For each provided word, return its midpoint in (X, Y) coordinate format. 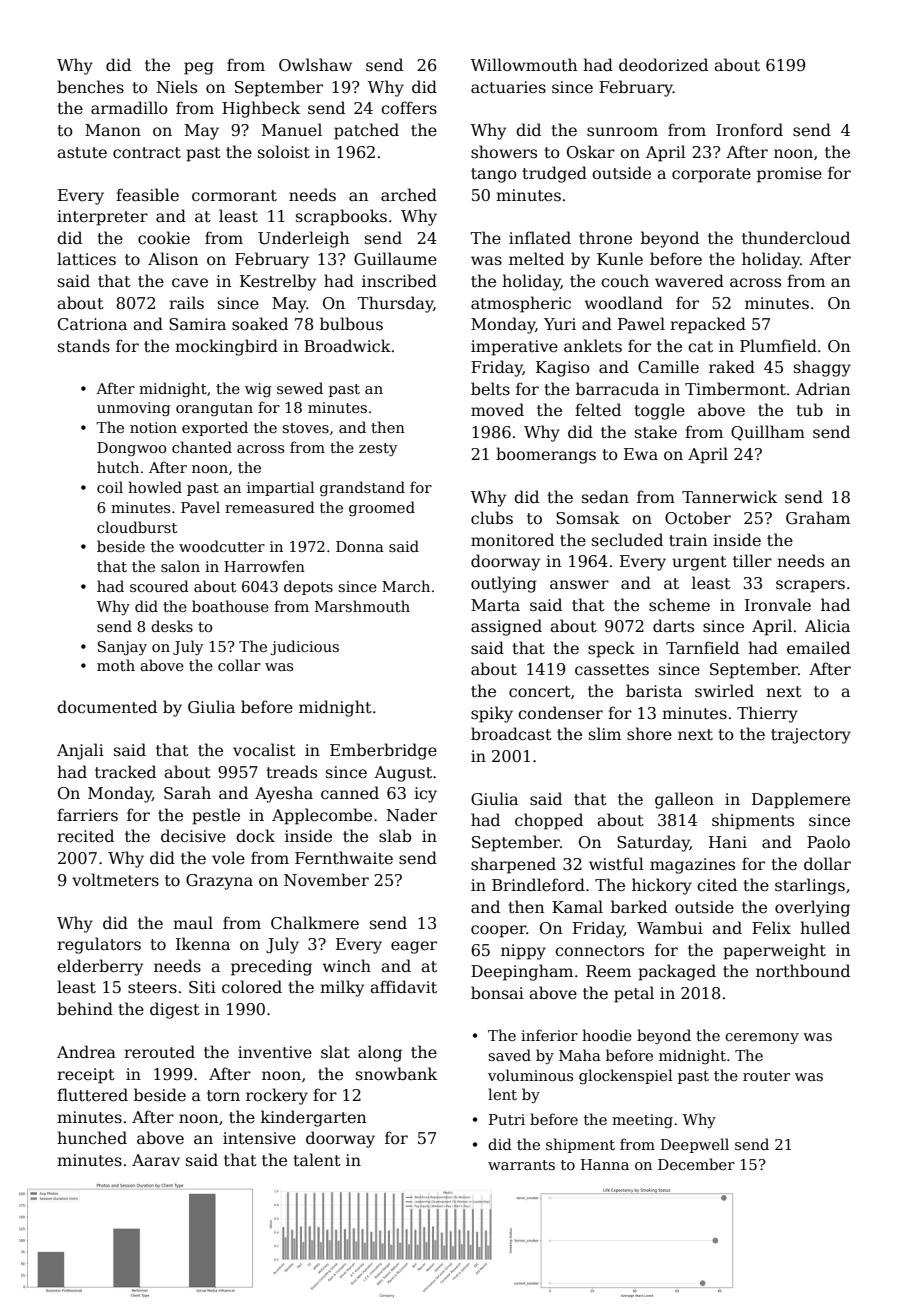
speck (611, 649)
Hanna (605, 1164)
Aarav (156, 1160)
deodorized (663, 65)
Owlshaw (315, 65)
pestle (216, 816)
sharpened (513, 865)
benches (90, 86)
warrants (521, 1165)
